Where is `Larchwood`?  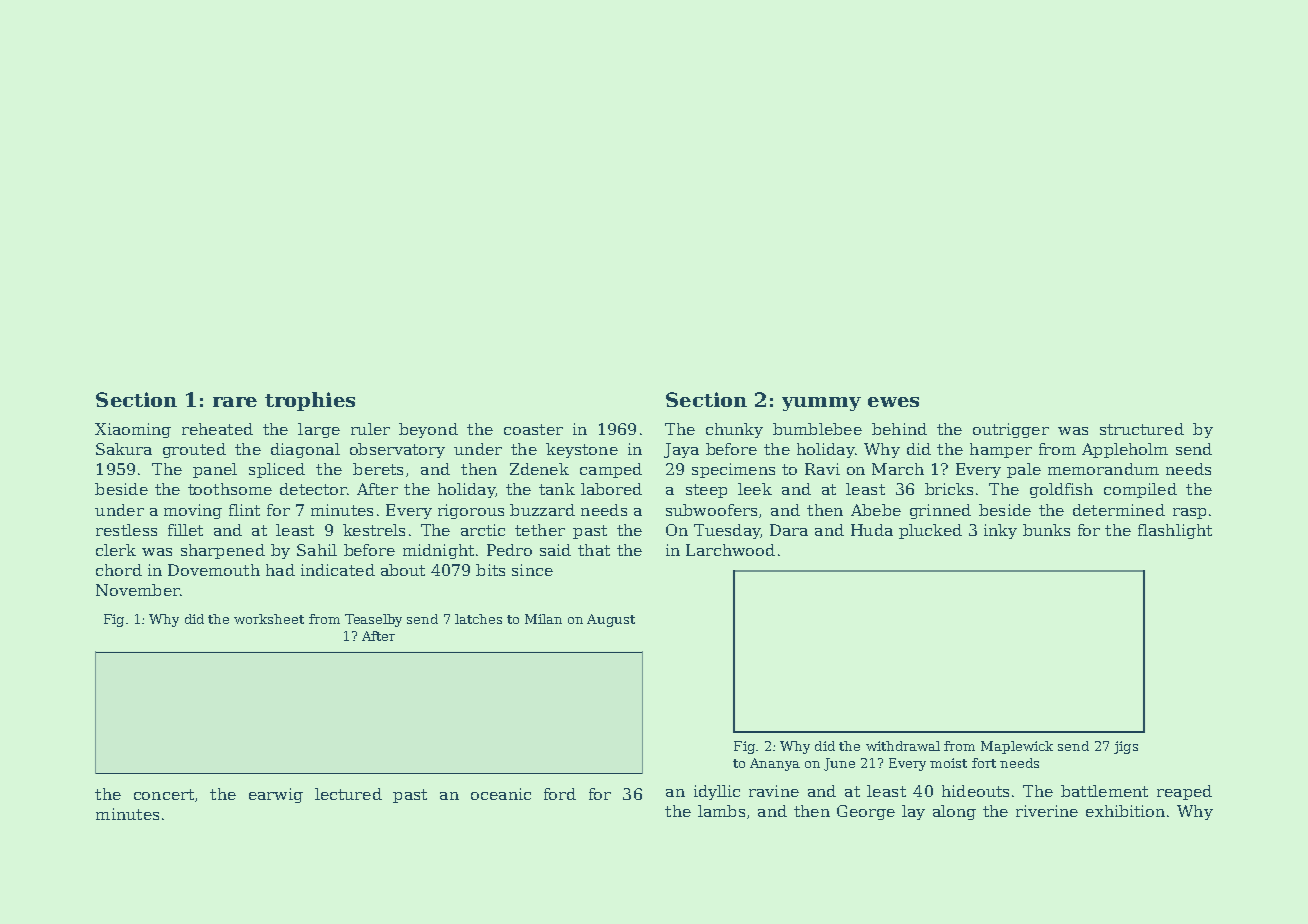
Larchwood is located at coordinates (730, 550).
